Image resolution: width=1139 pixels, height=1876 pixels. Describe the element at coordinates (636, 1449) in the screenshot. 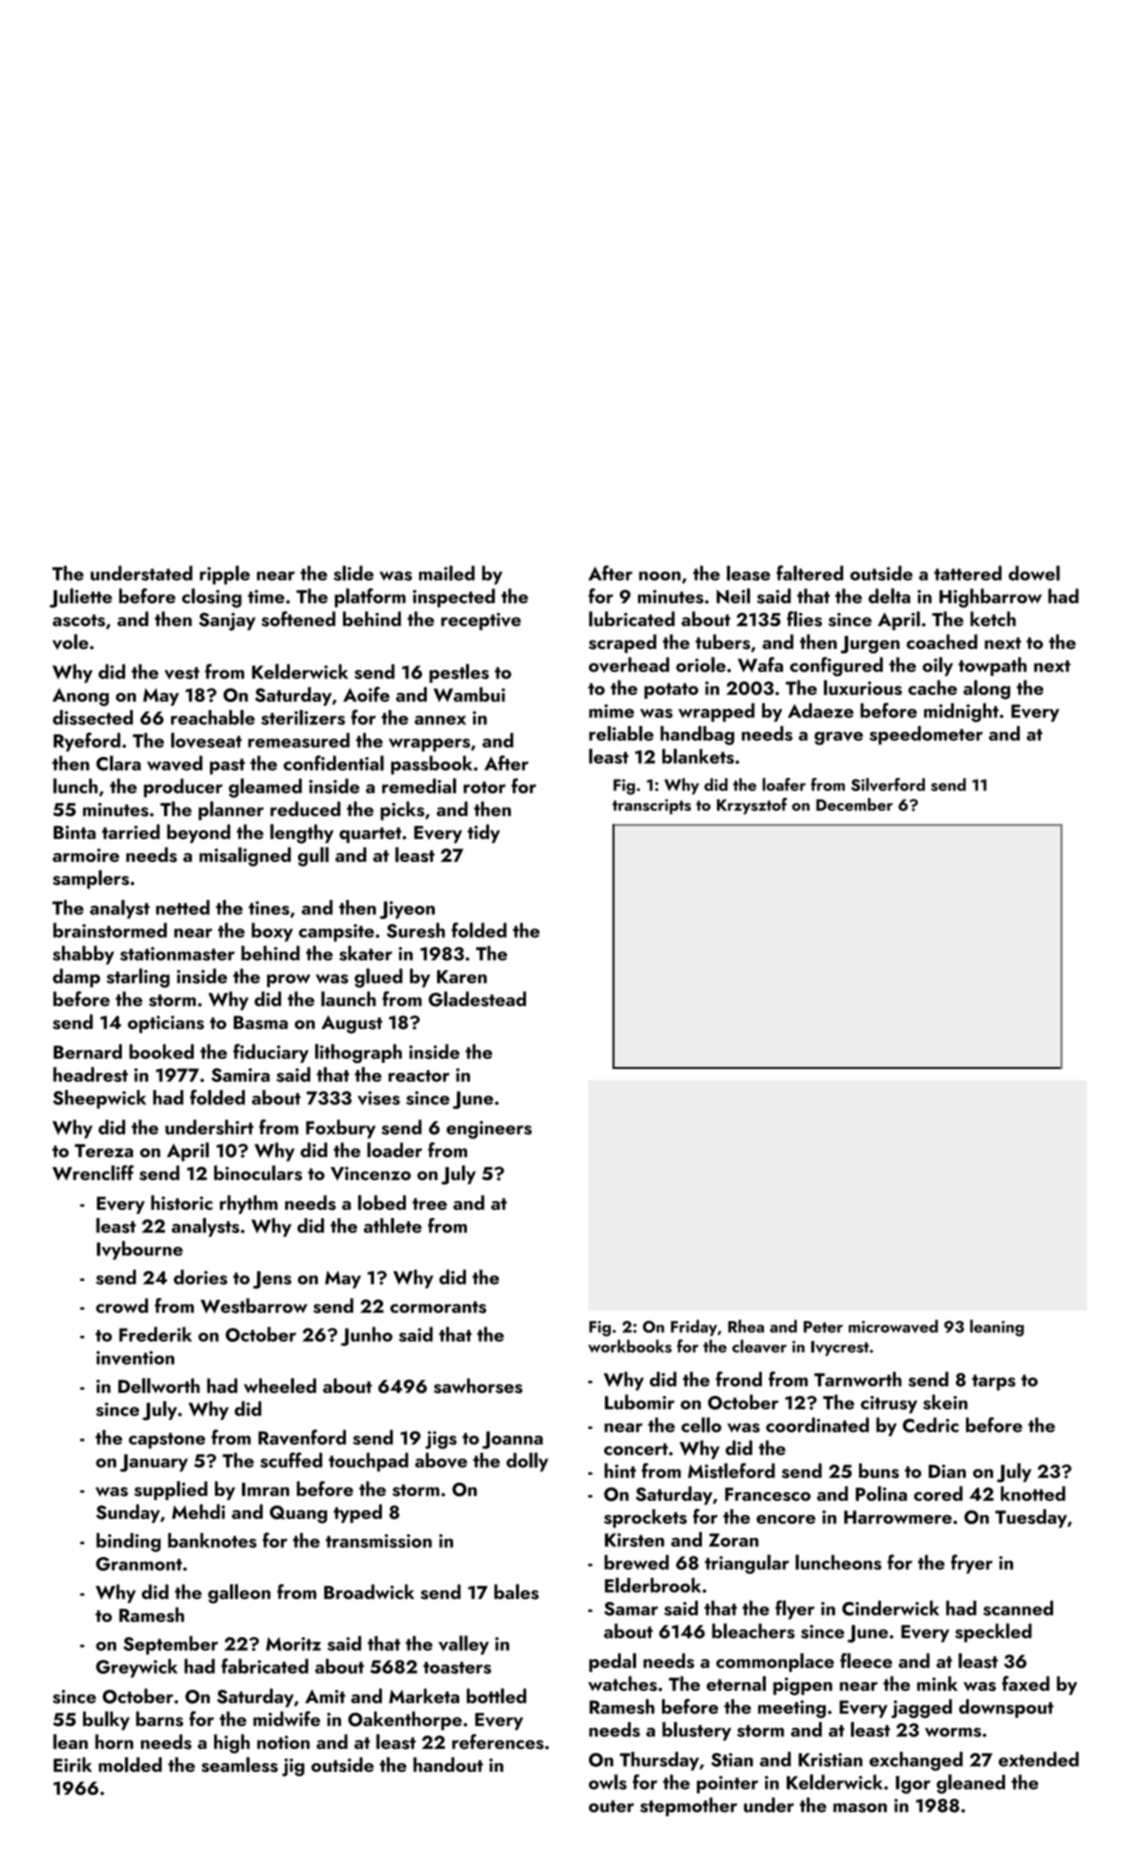

I see `concert` at that location.
